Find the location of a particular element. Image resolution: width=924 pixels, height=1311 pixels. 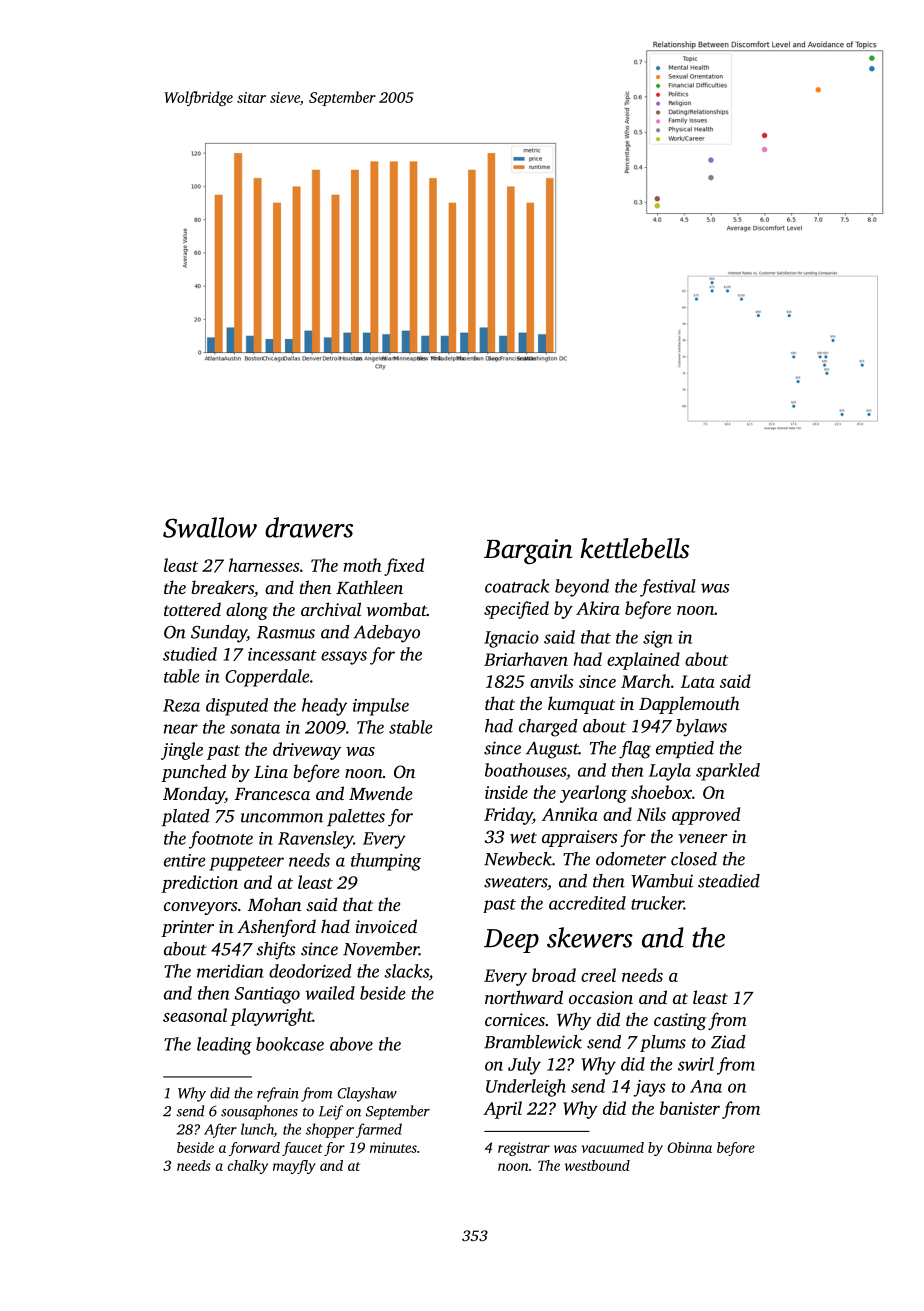

Swallow is located at coordinates (210, 527).
